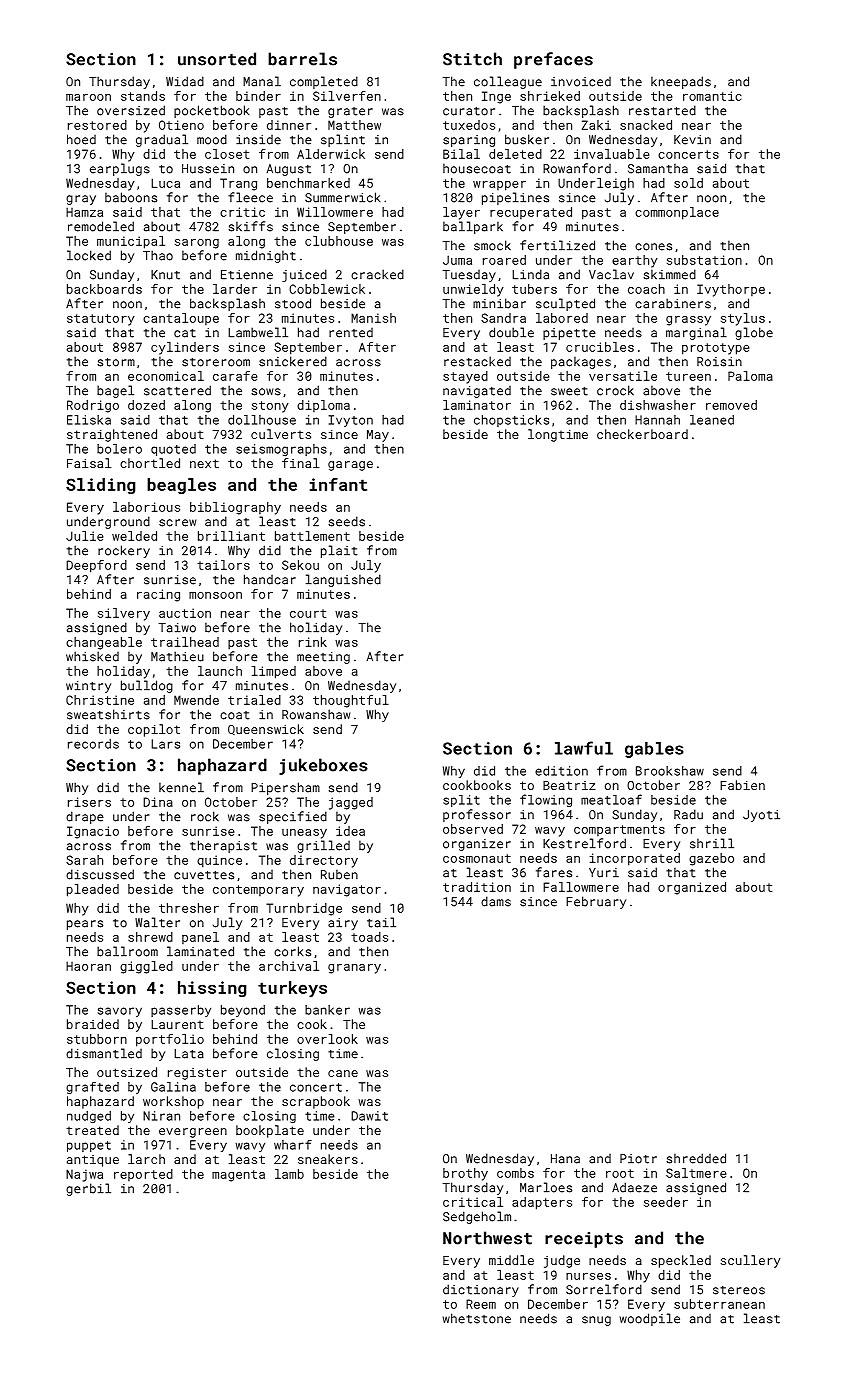 The image size is (849, 1400). I want to click on navigated, so click(477, 392).
